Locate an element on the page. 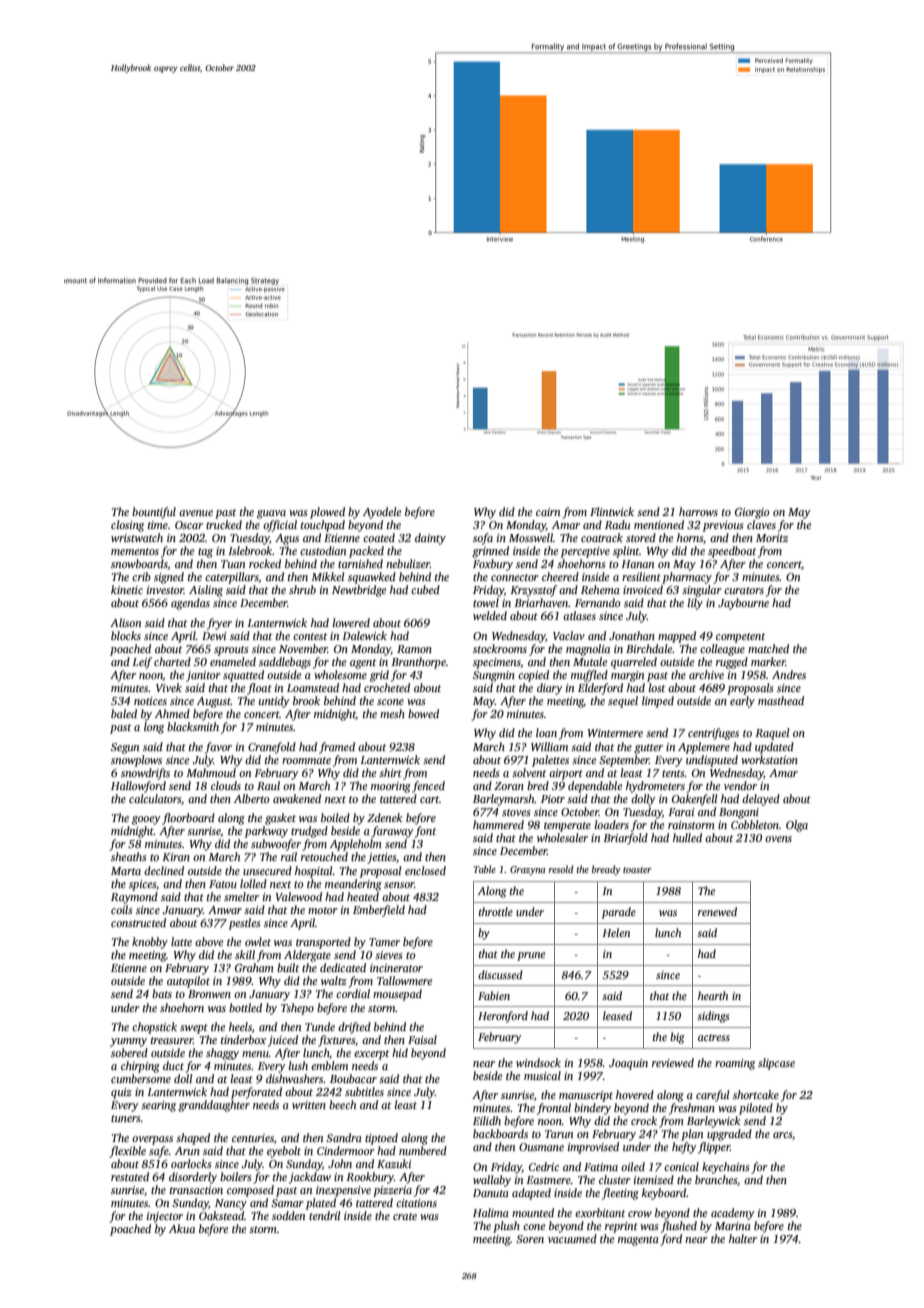  hammered is located at coordinates (498, 824).
